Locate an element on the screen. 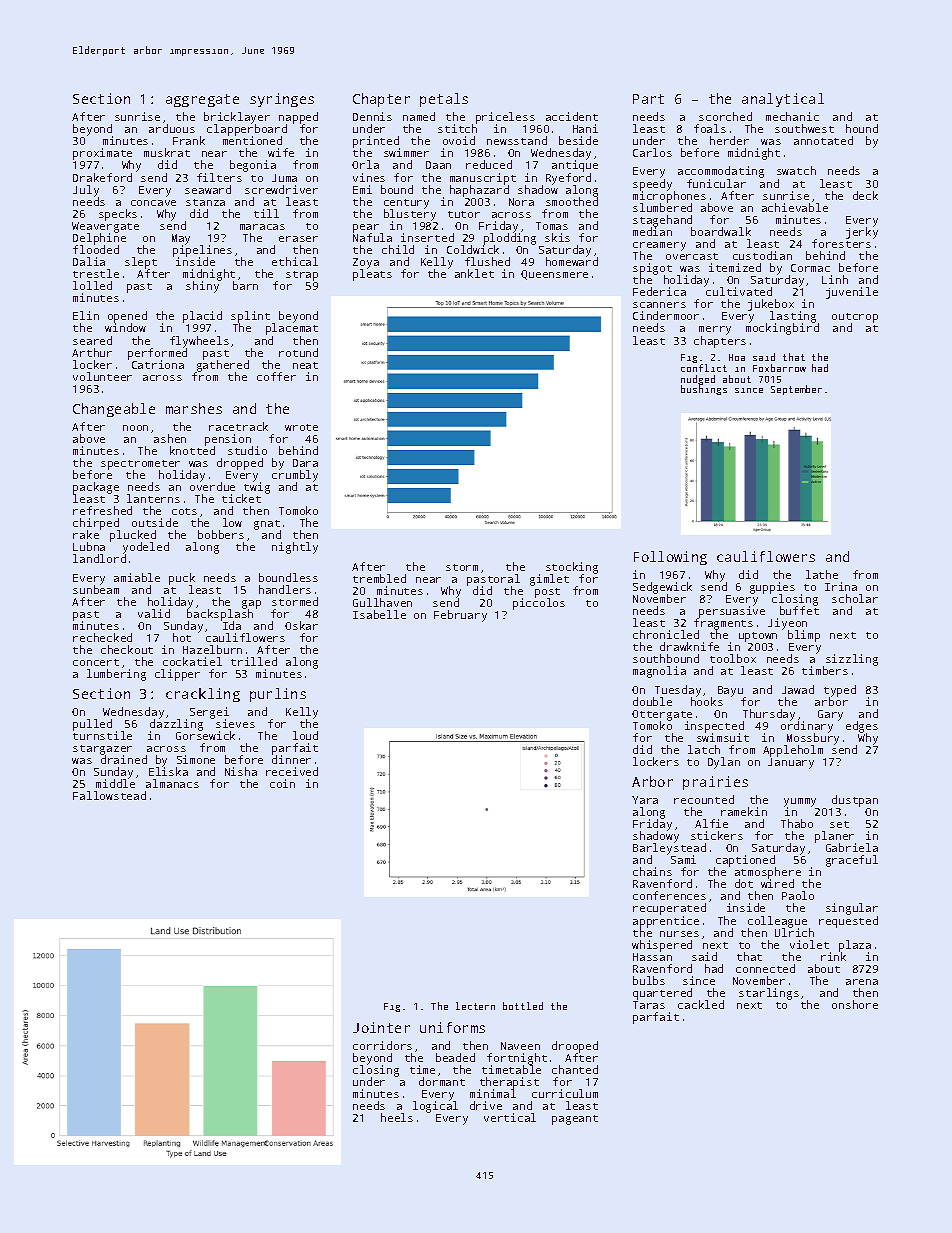  analytical is located at coordinates (783, 100).
